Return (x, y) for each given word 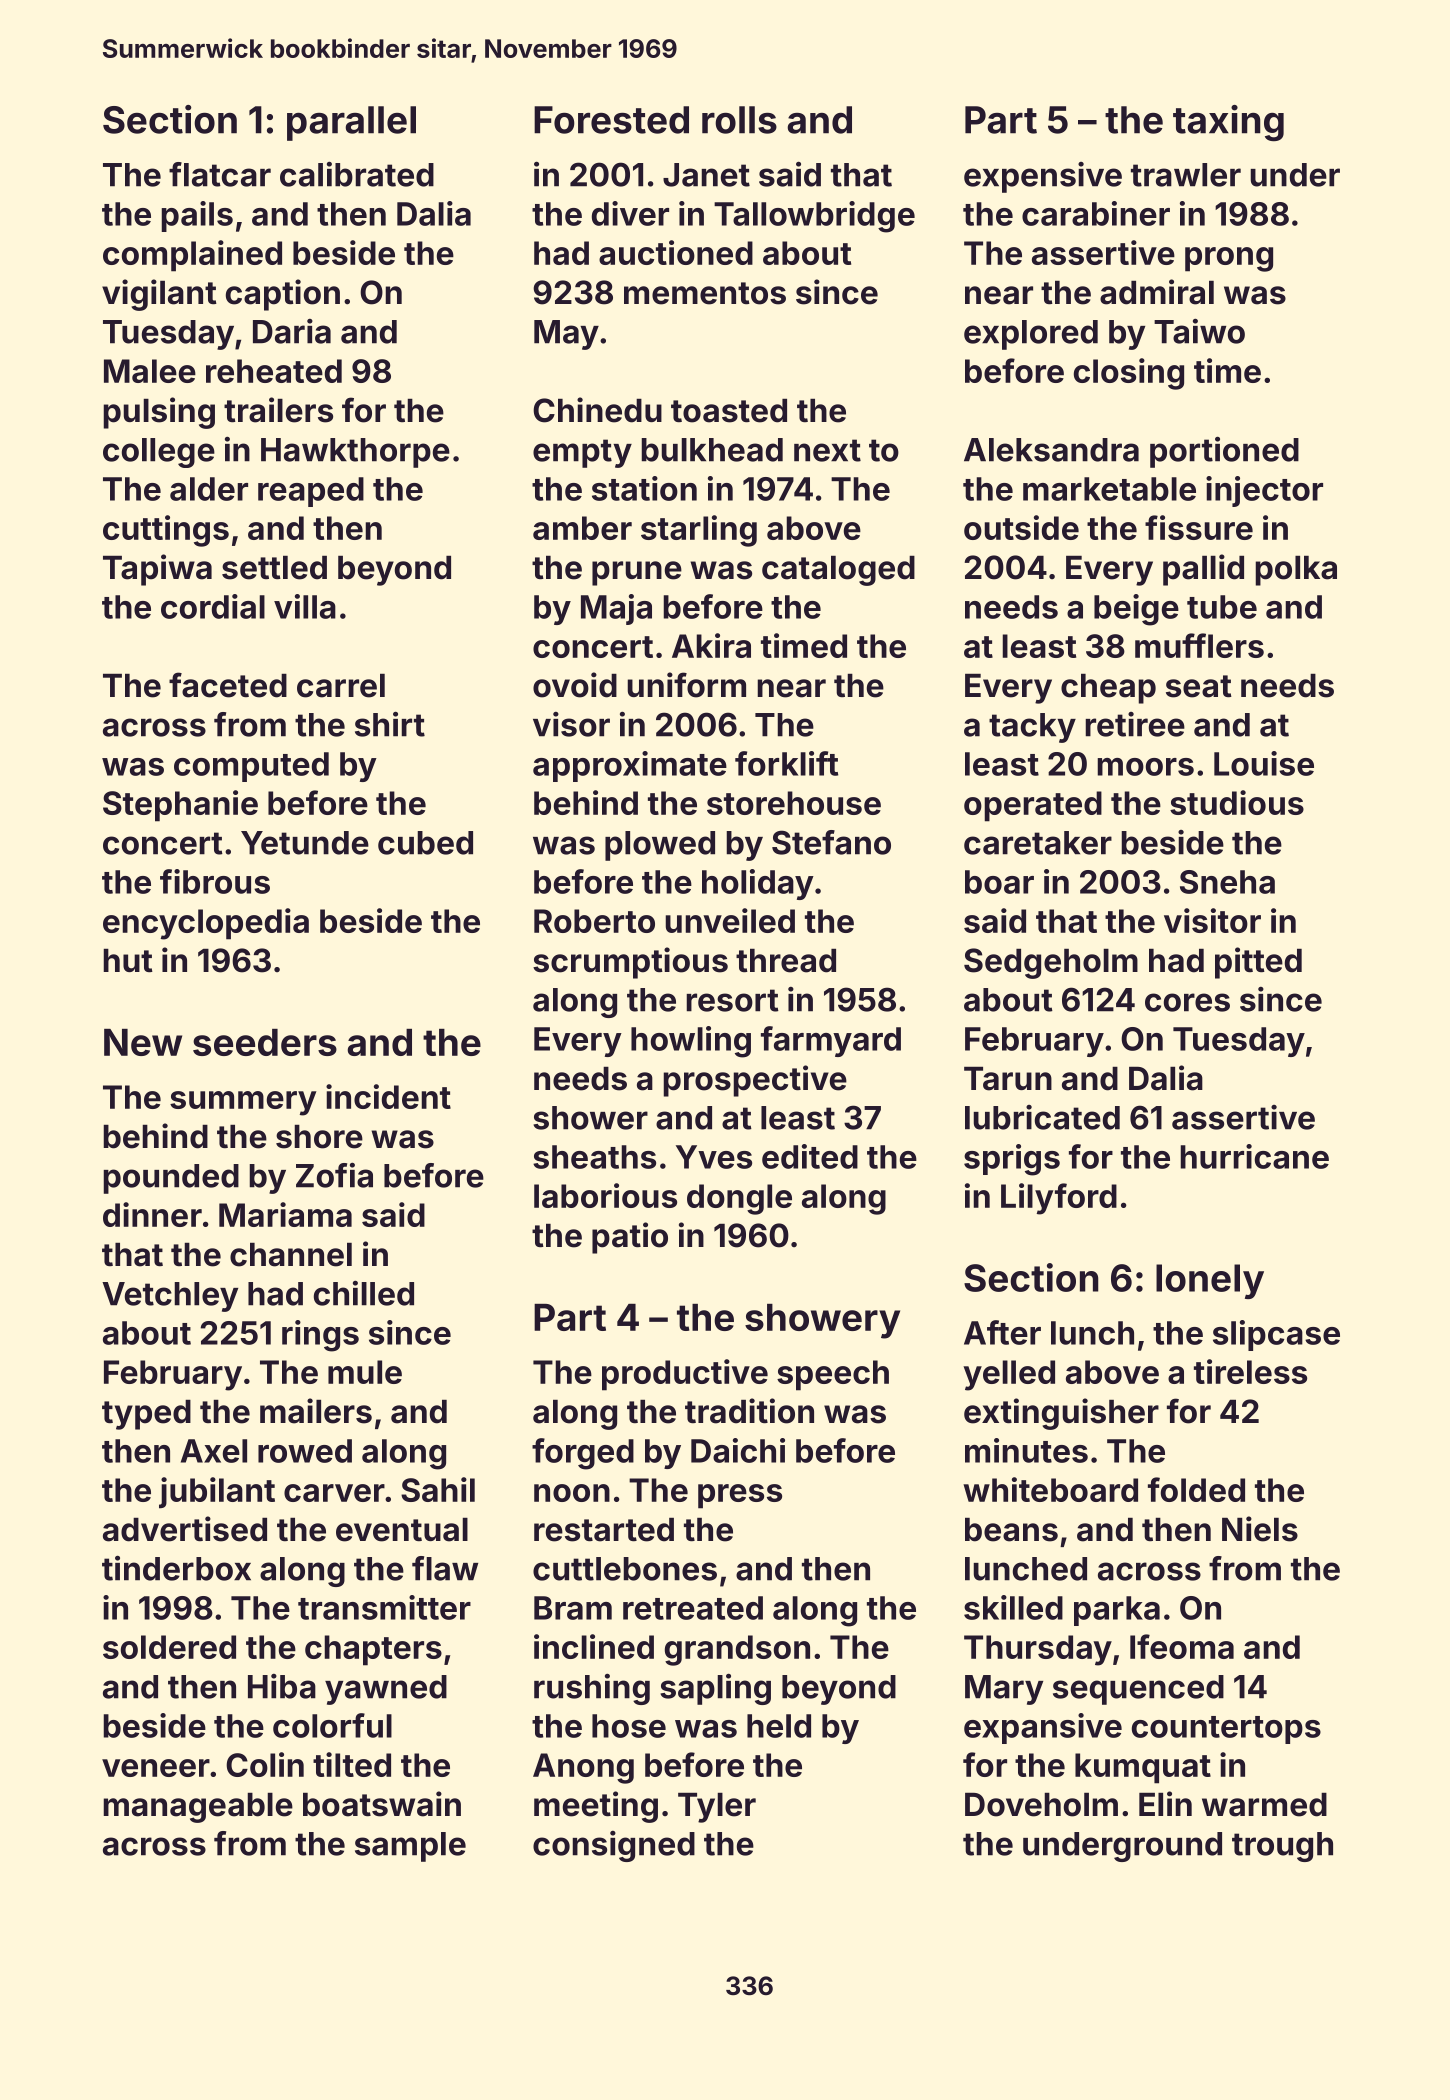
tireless (1250, 1371)
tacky (1032, 728)
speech (833, 1375)
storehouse (794, 803)
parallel (351, 123)
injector (1264, 491)
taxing (1228, 123)
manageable (198, 1808)
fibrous (215, 881)
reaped (311, 492)
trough (1282, 1847)
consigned (614, 1846)
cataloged (838, 571)
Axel (214, 1451)
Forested (611, 120)
